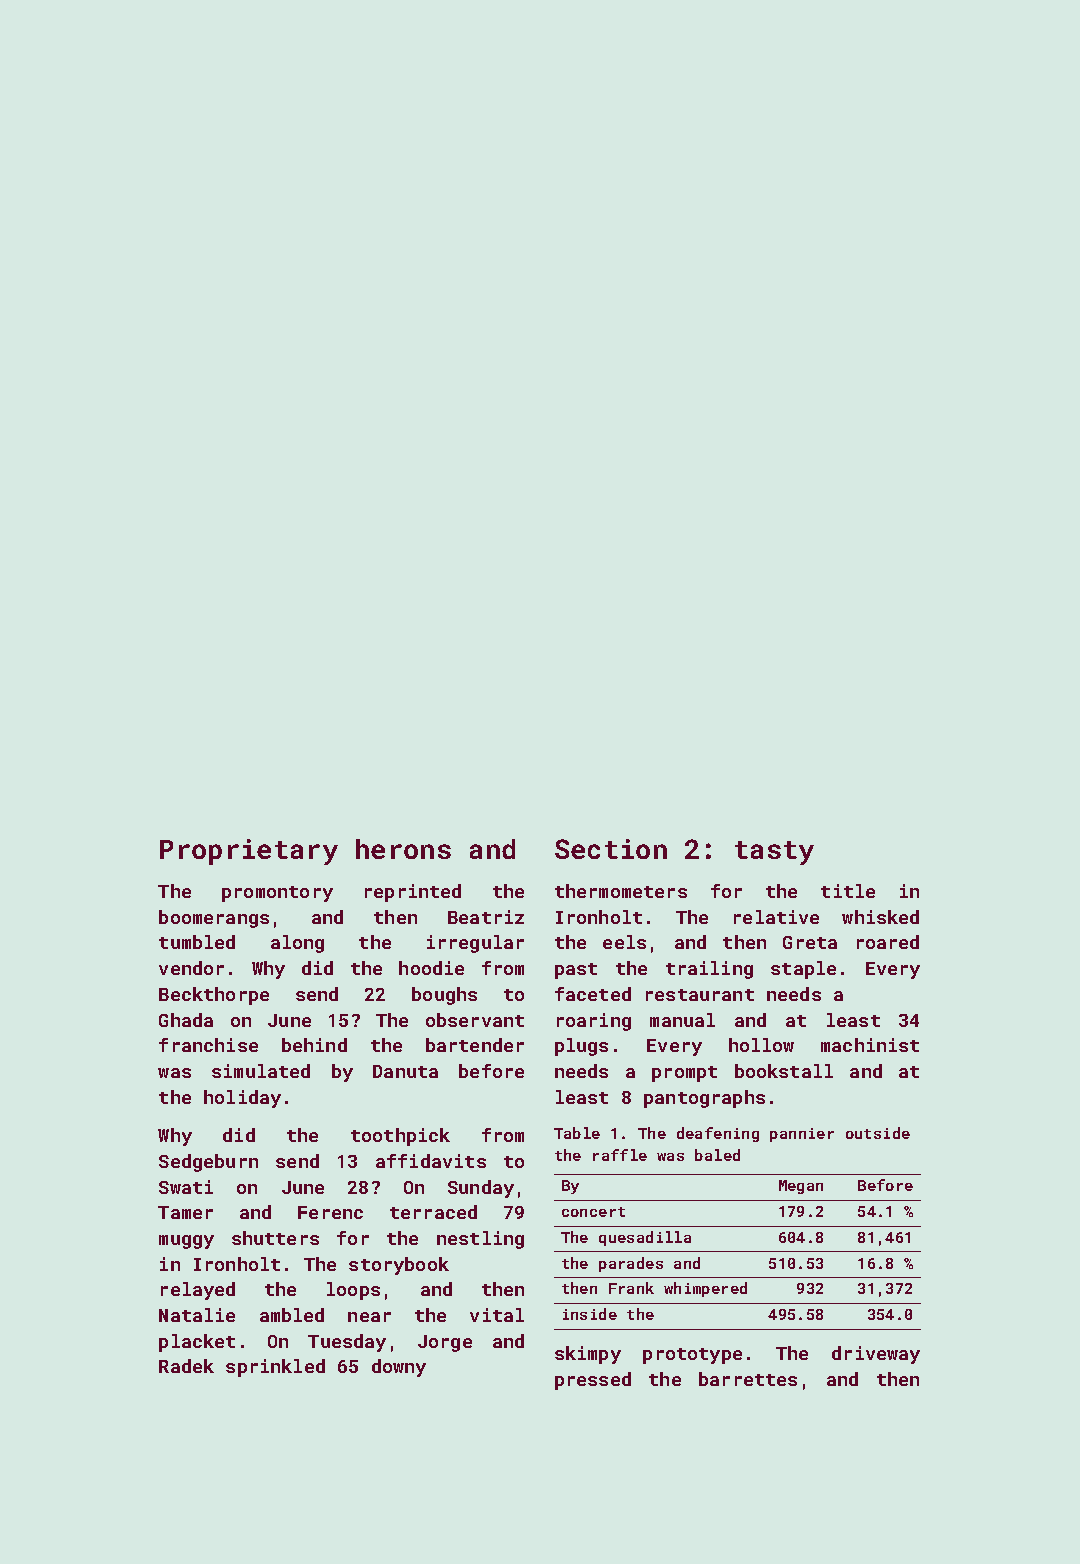 Image resolution: width=1080 pixels, height=1564 pixels. What do you see at coordinates (405, 1071) in the screenshot?
I see `Danuta` at bounding box center [405, 1071].
